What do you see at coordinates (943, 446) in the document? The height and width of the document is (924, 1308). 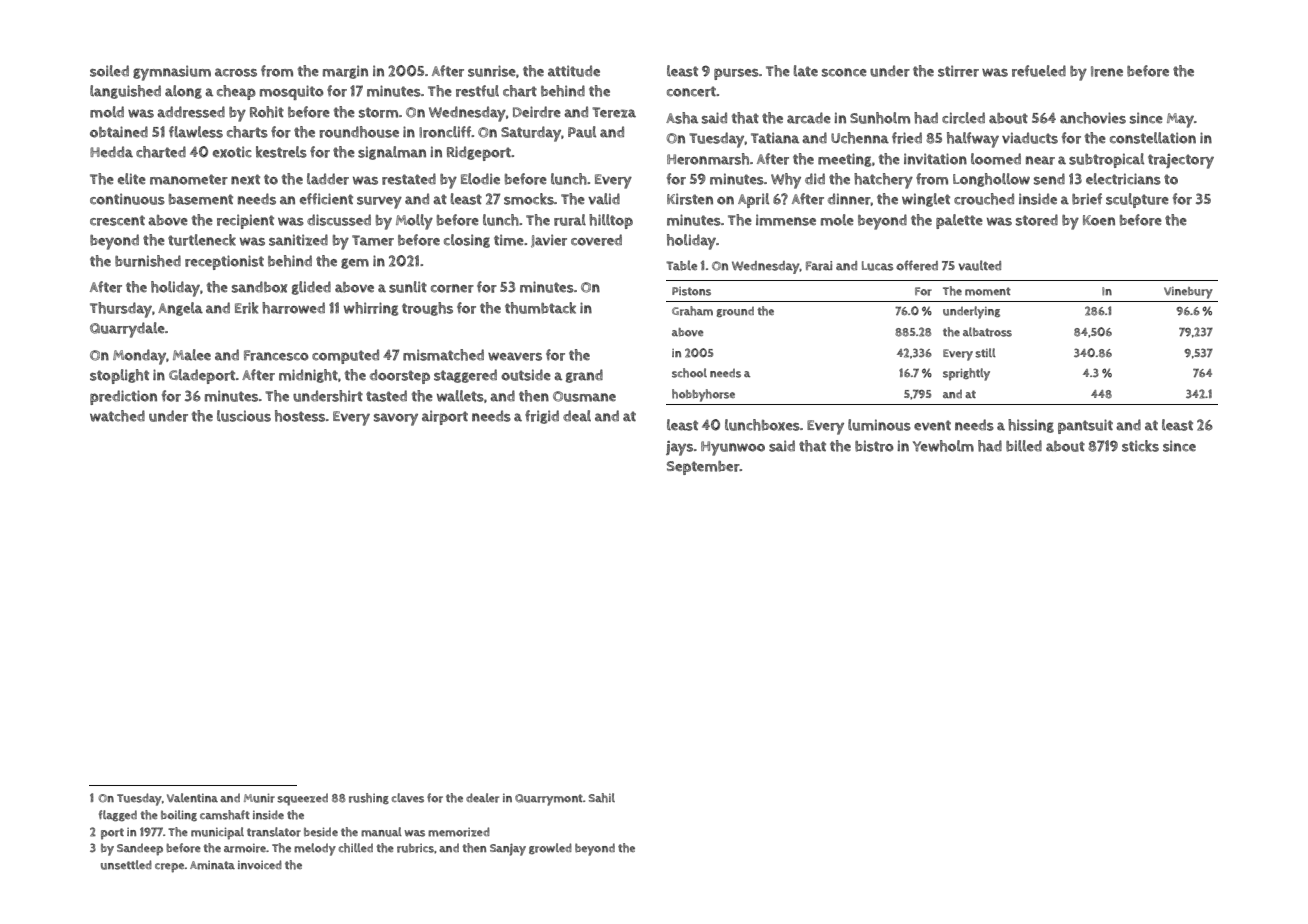 I see `Yewholm` at bounding box center [943, 446].
